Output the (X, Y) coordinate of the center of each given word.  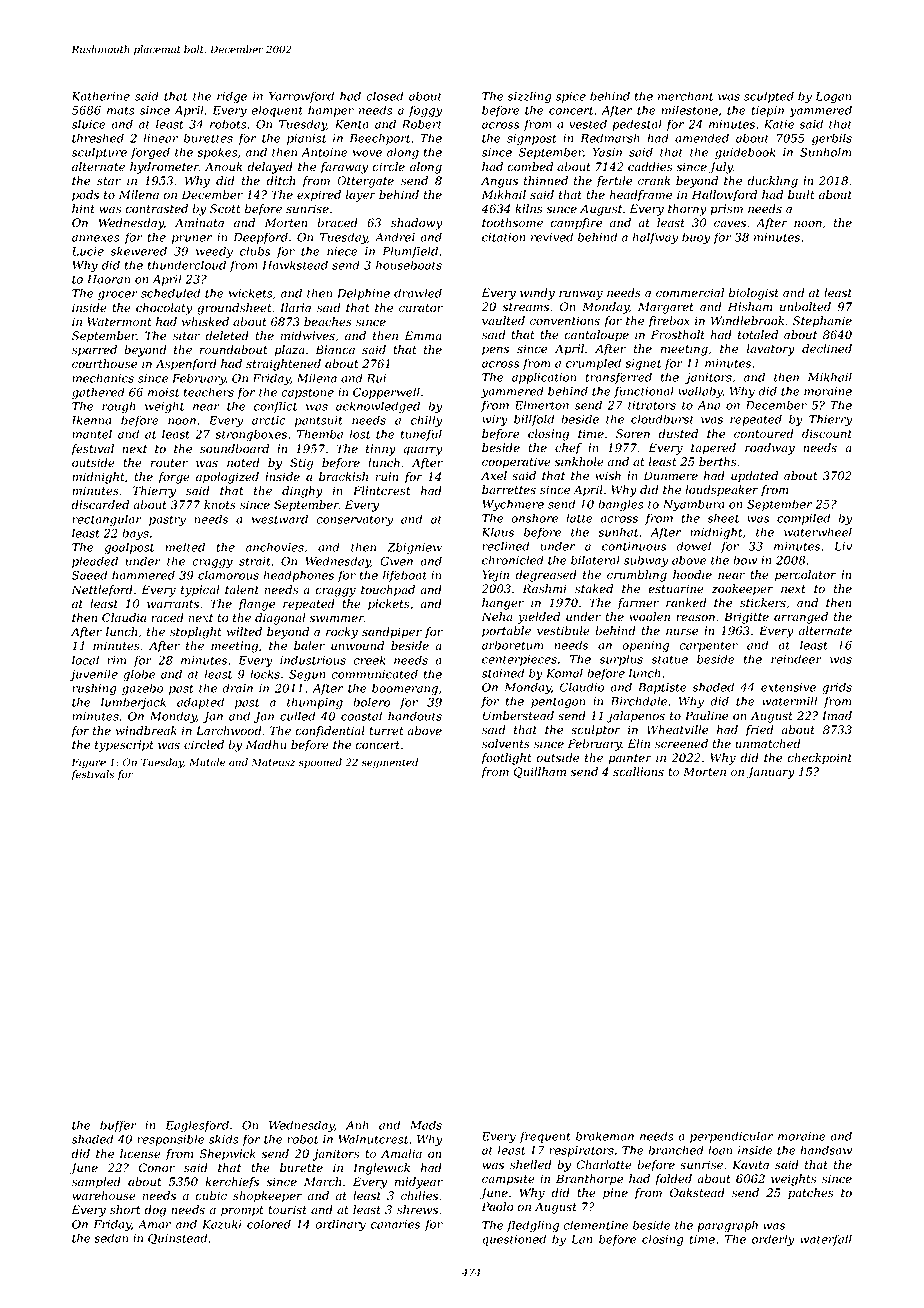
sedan (111, 1238)
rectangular (107, 520)
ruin (386, 476)
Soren (633, 434)
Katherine (101, 96)
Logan (833, 97)
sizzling (529, 97)
